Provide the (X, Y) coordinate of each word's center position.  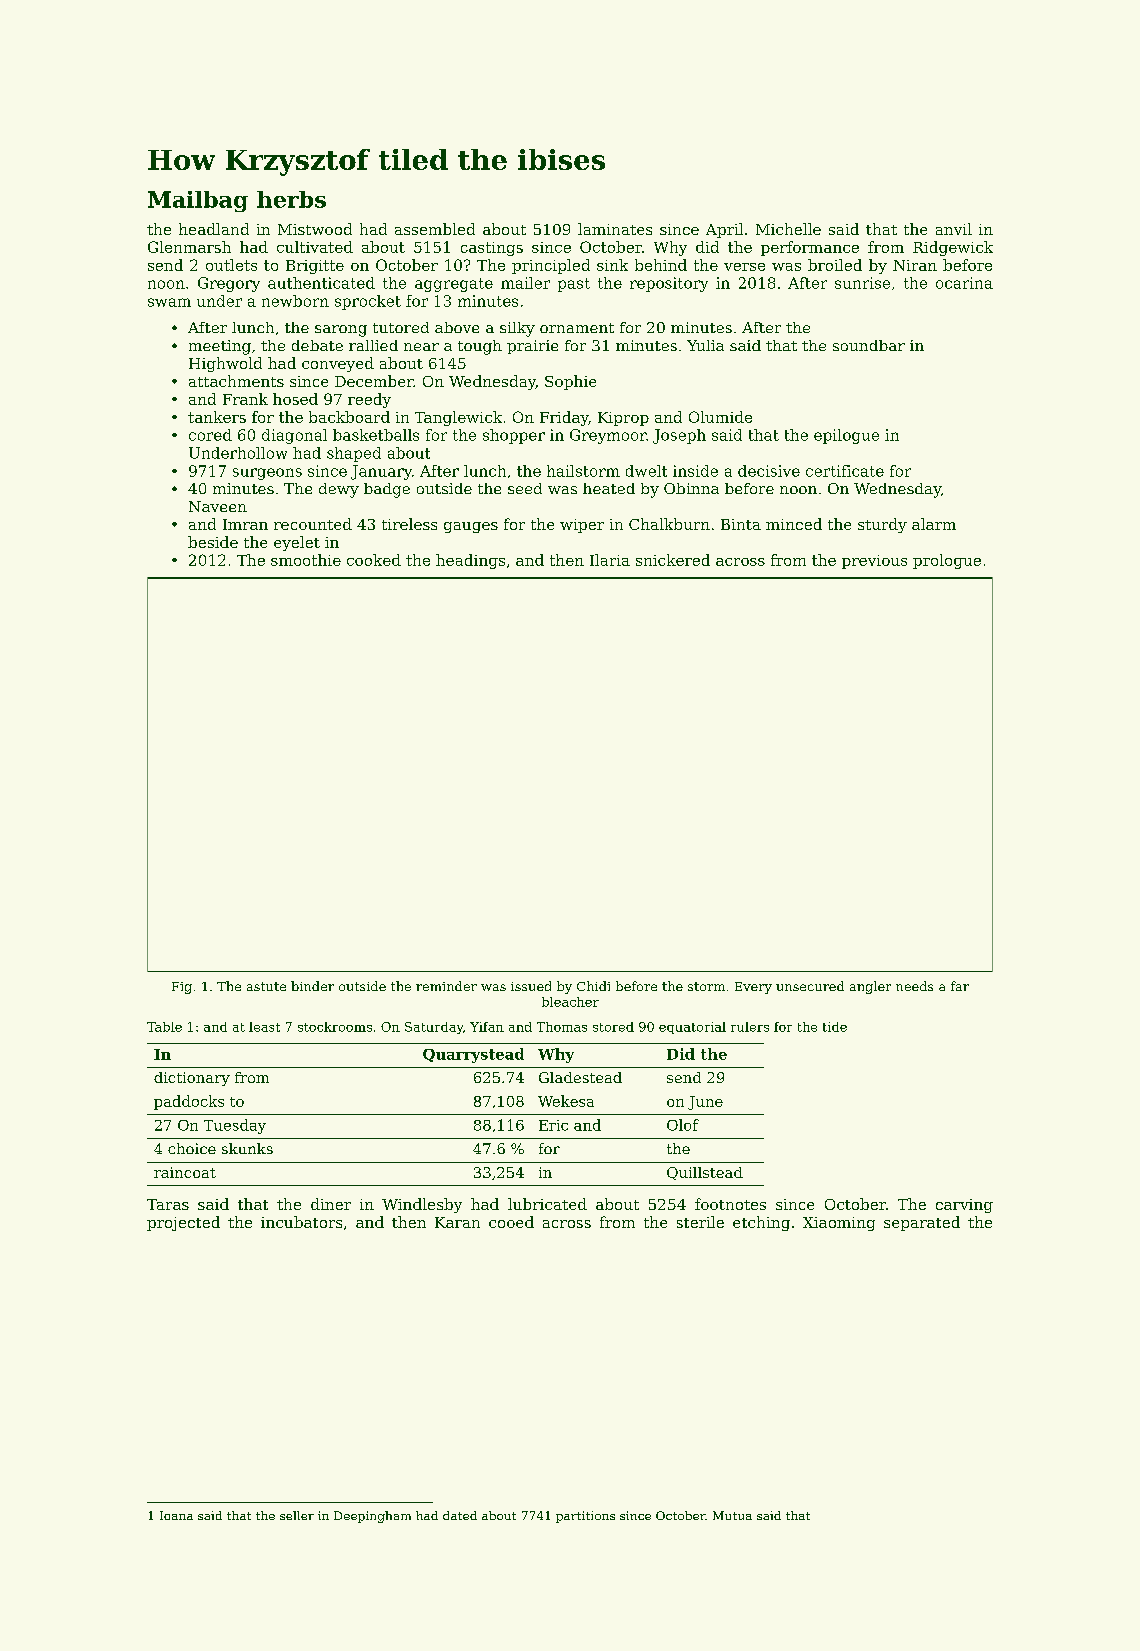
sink (612, 265)
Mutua (732, 1515)
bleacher (570, 1002)
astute (266, 986)
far (960, 986)
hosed (295, 399)
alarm (934, 524)
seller (297, 1515)
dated (460, 1515)
